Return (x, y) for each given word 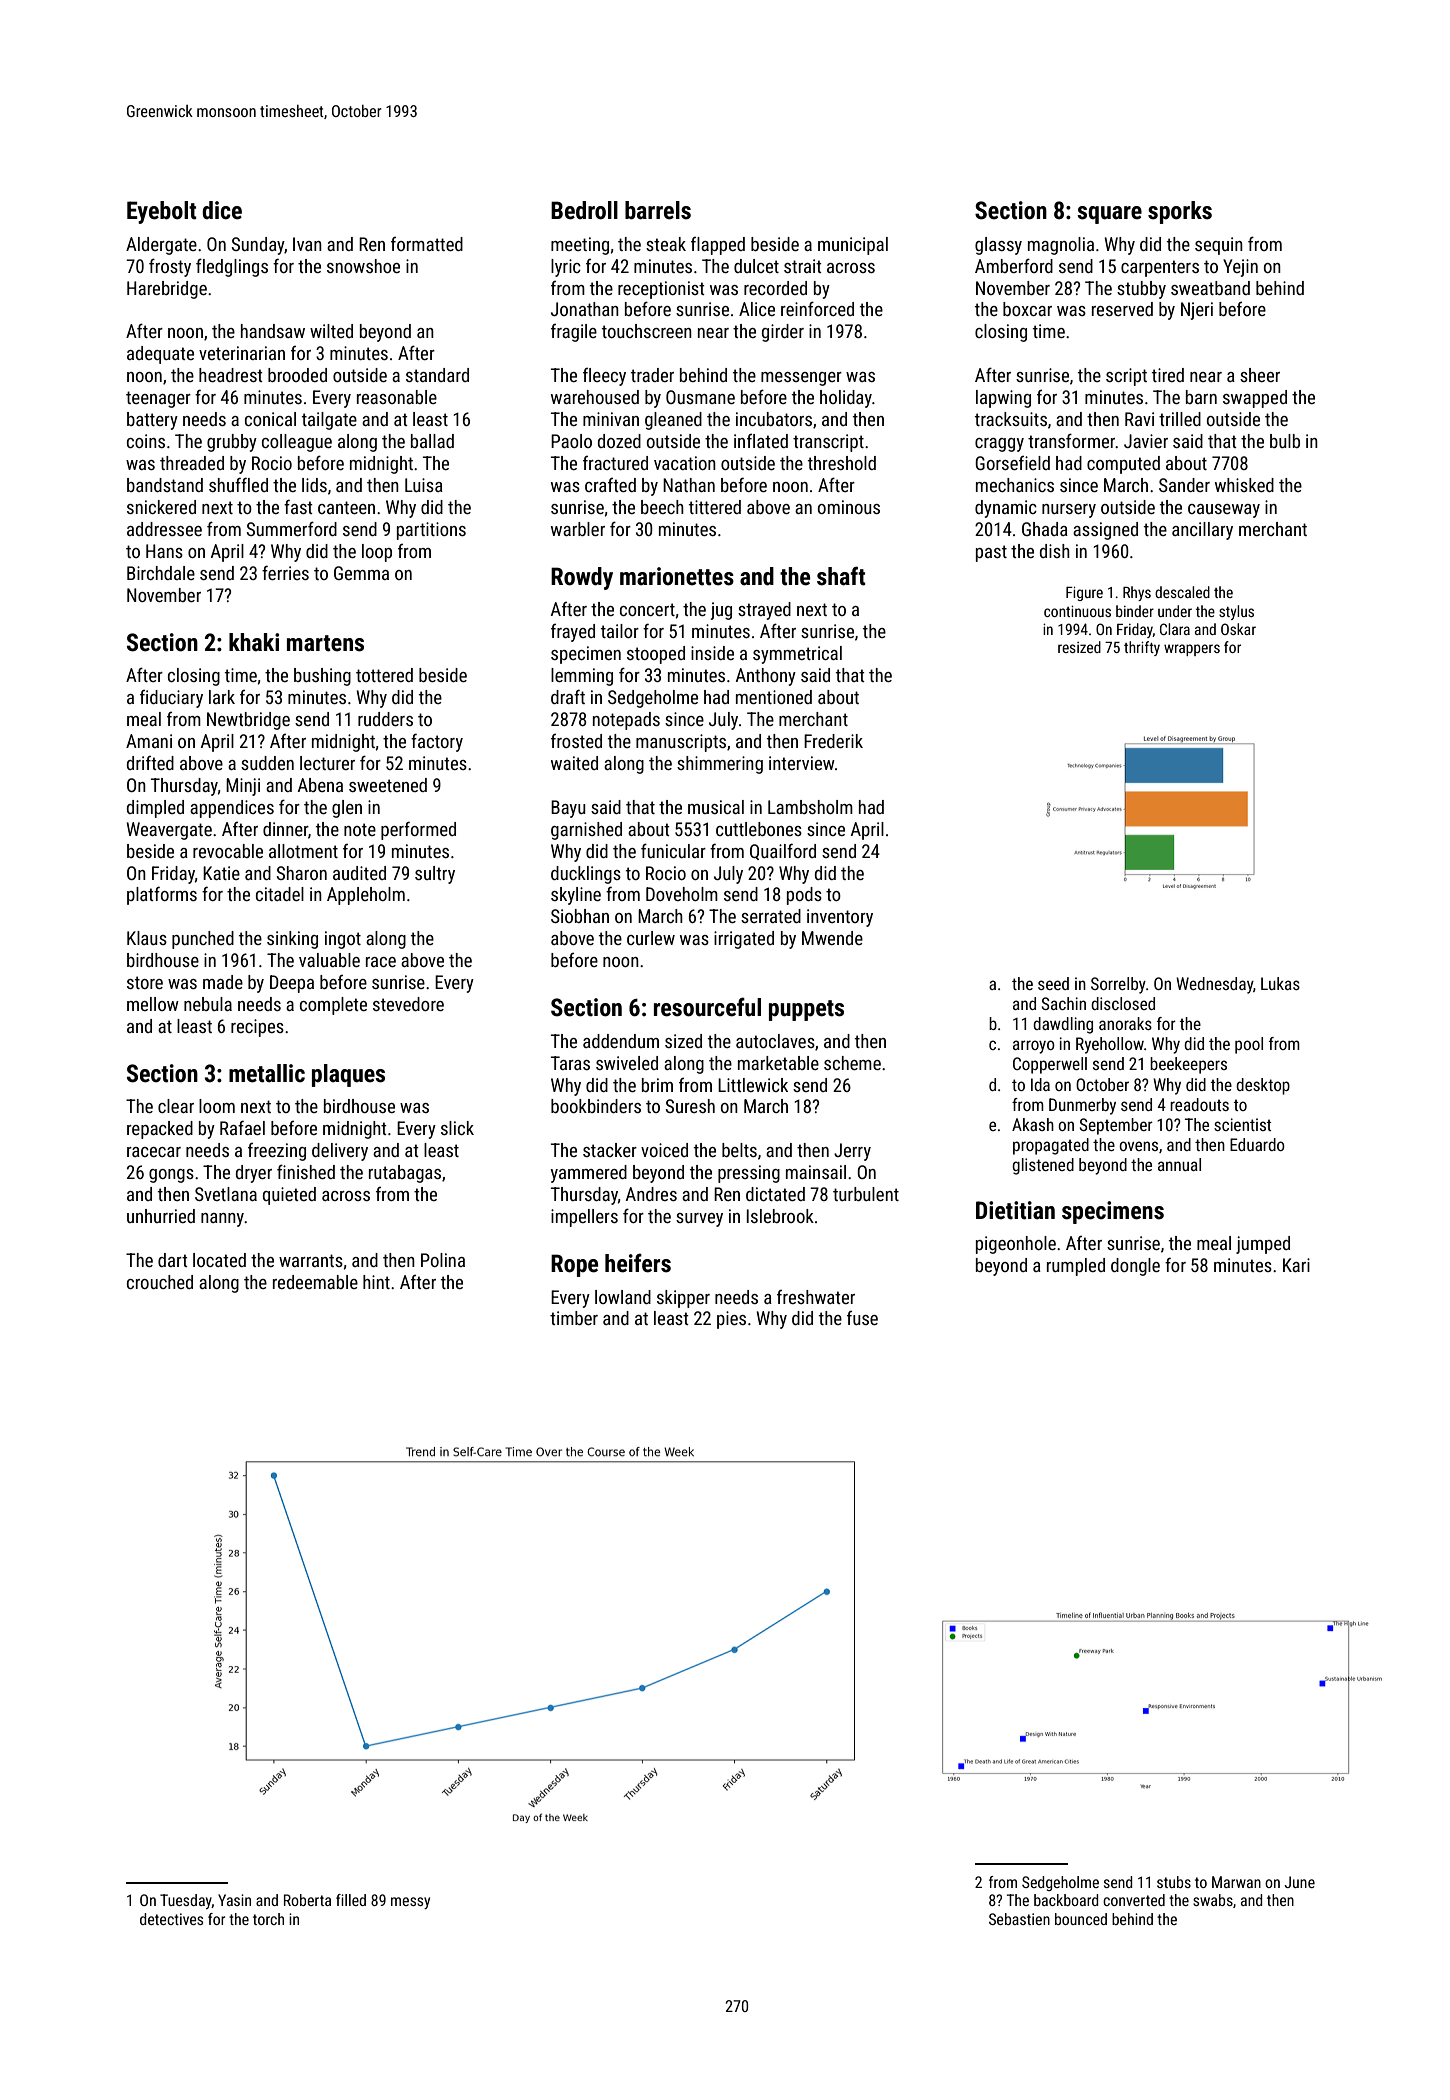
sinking (292, 940)
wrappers (1192, 650)
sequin (1219, 246)
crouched (160, 1282)
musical (716, 807)
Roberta (307, 1900)
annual (1179, 1164)
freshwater (816, 1297)
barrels (658, 210)
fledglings (232, 267)
